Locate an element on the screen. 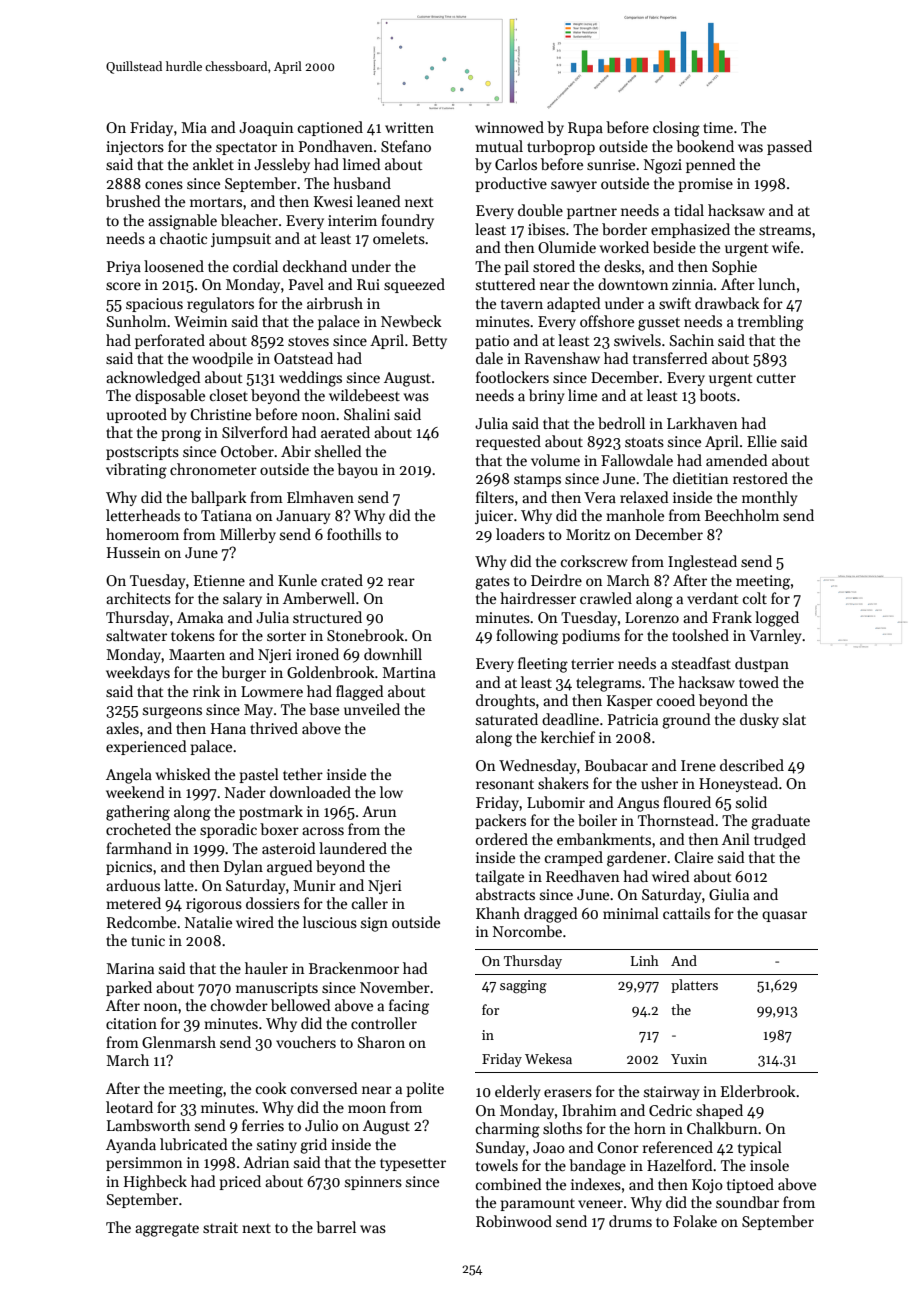  pastel is located at coordinates (259, 775).
